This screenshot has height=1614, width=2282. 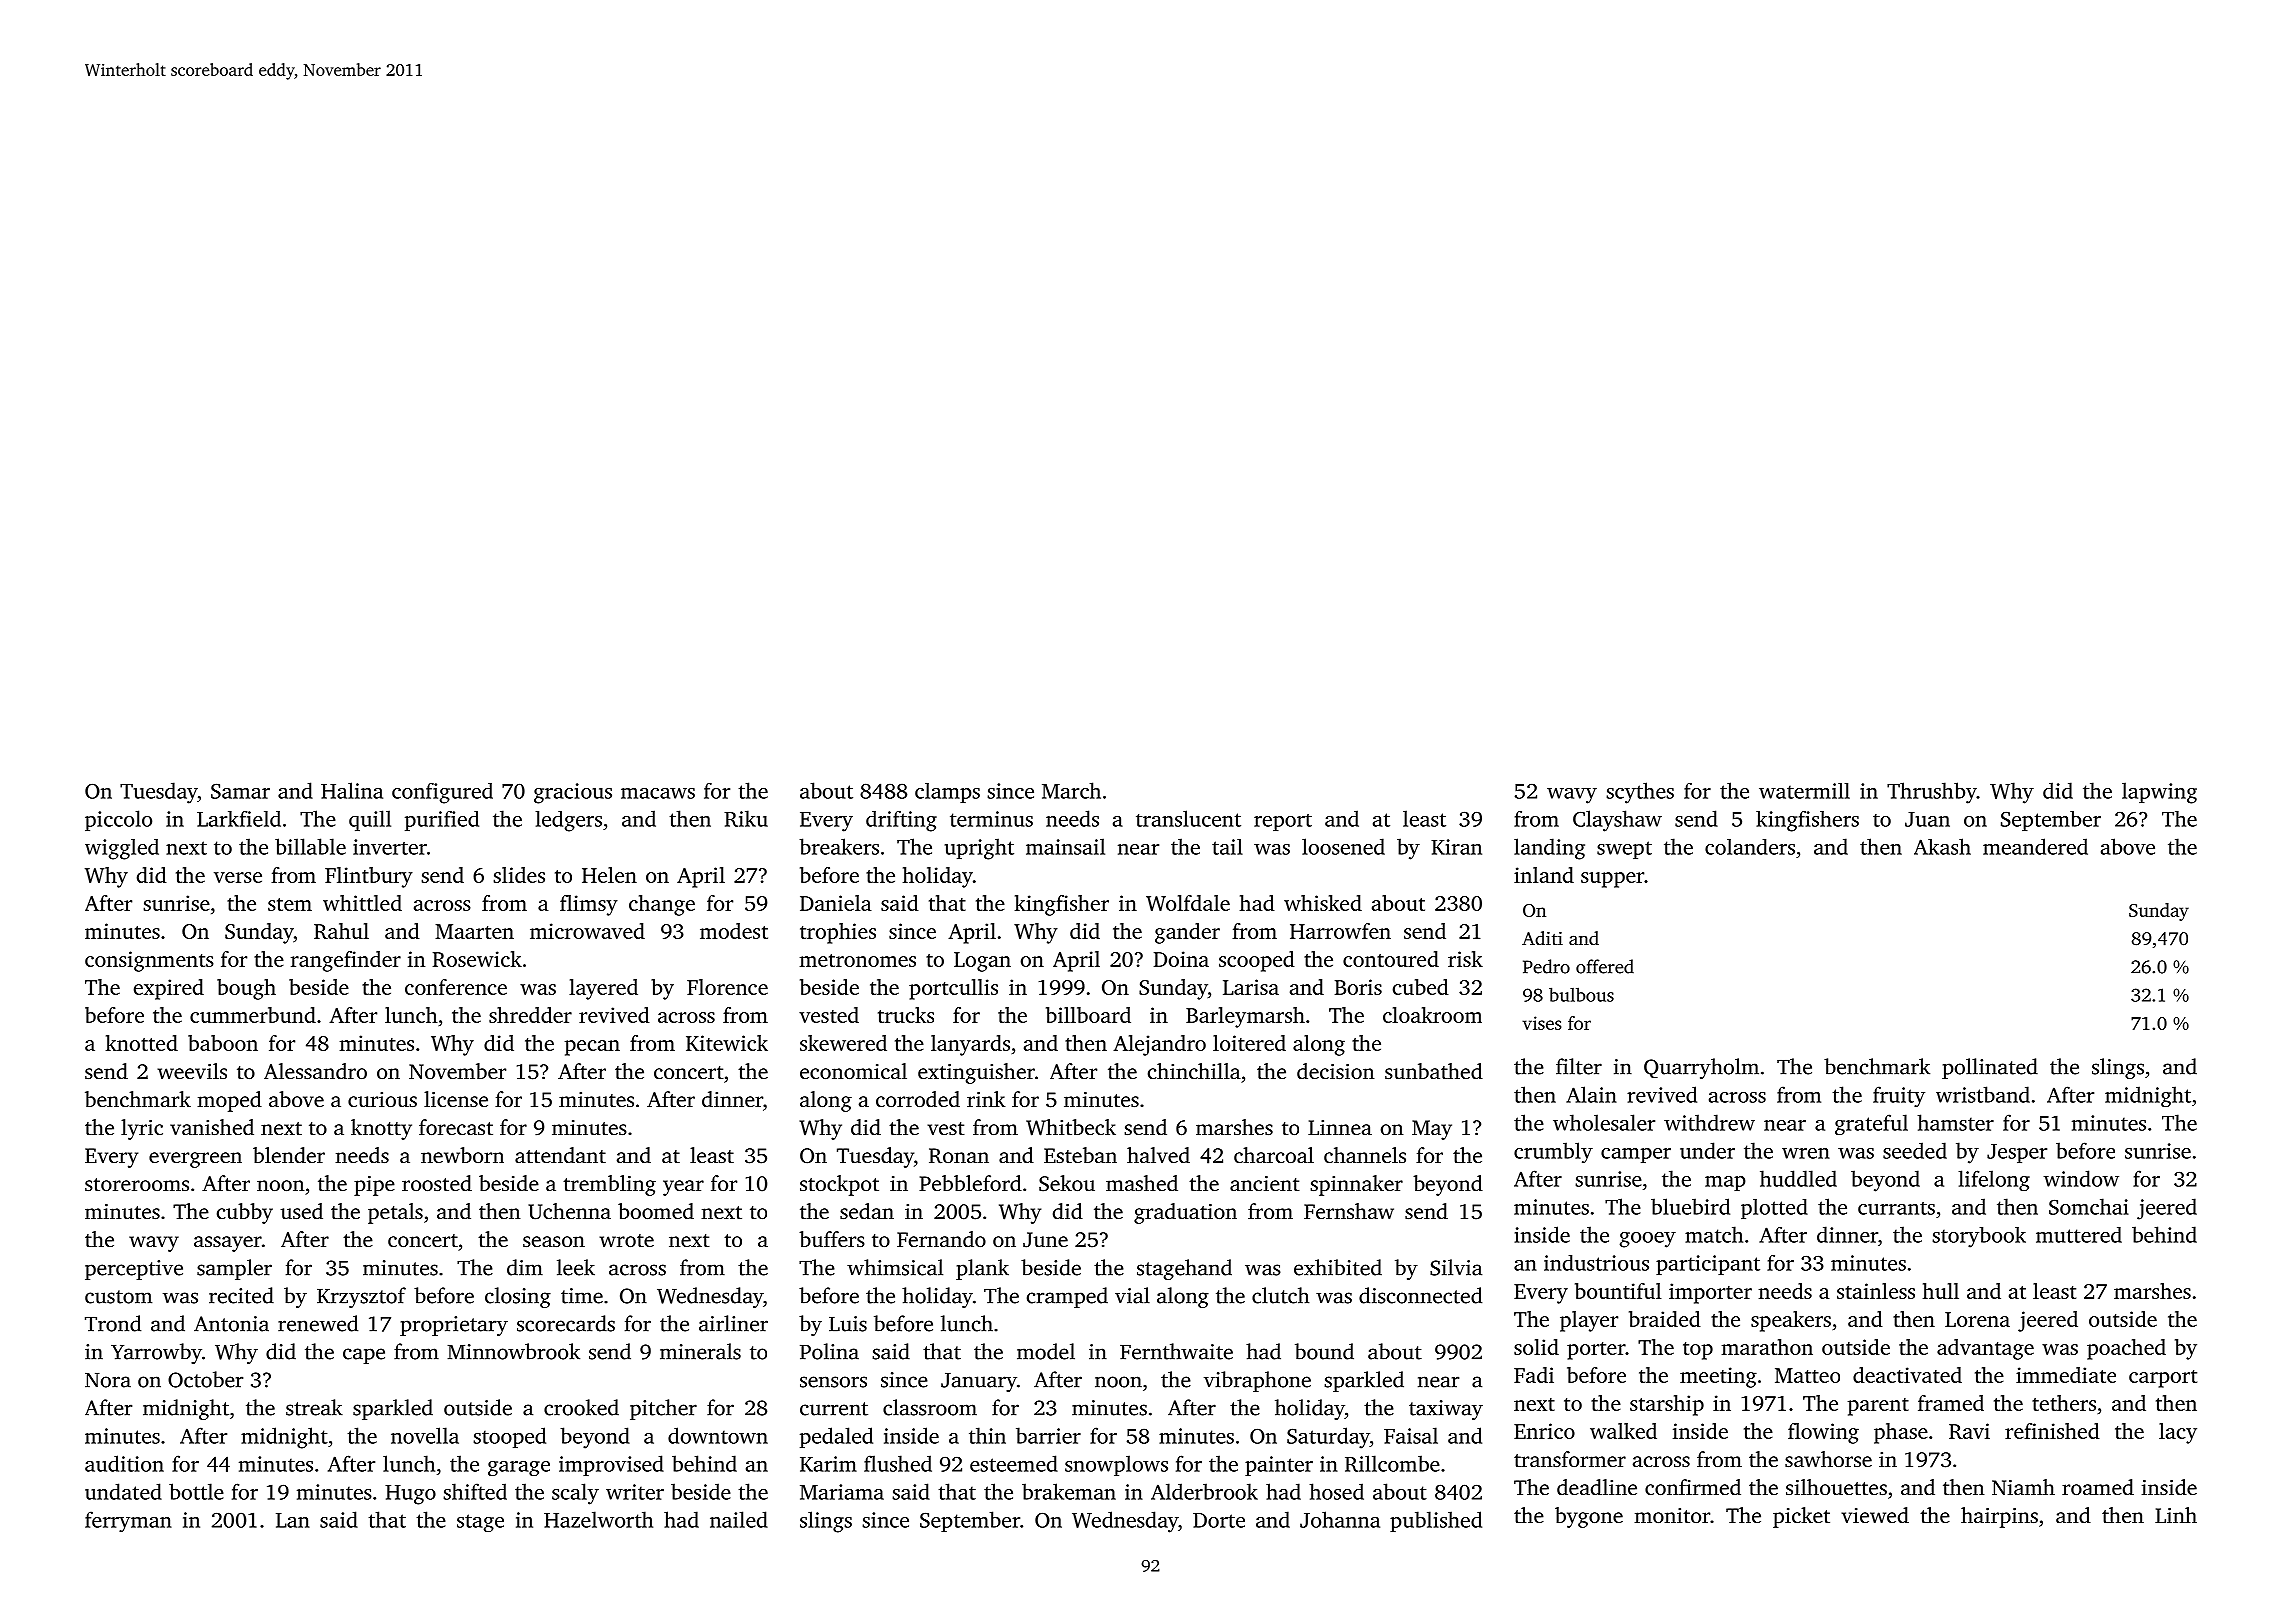 I want to click on Fernthwaite, so click(x=1176, y=1351).
